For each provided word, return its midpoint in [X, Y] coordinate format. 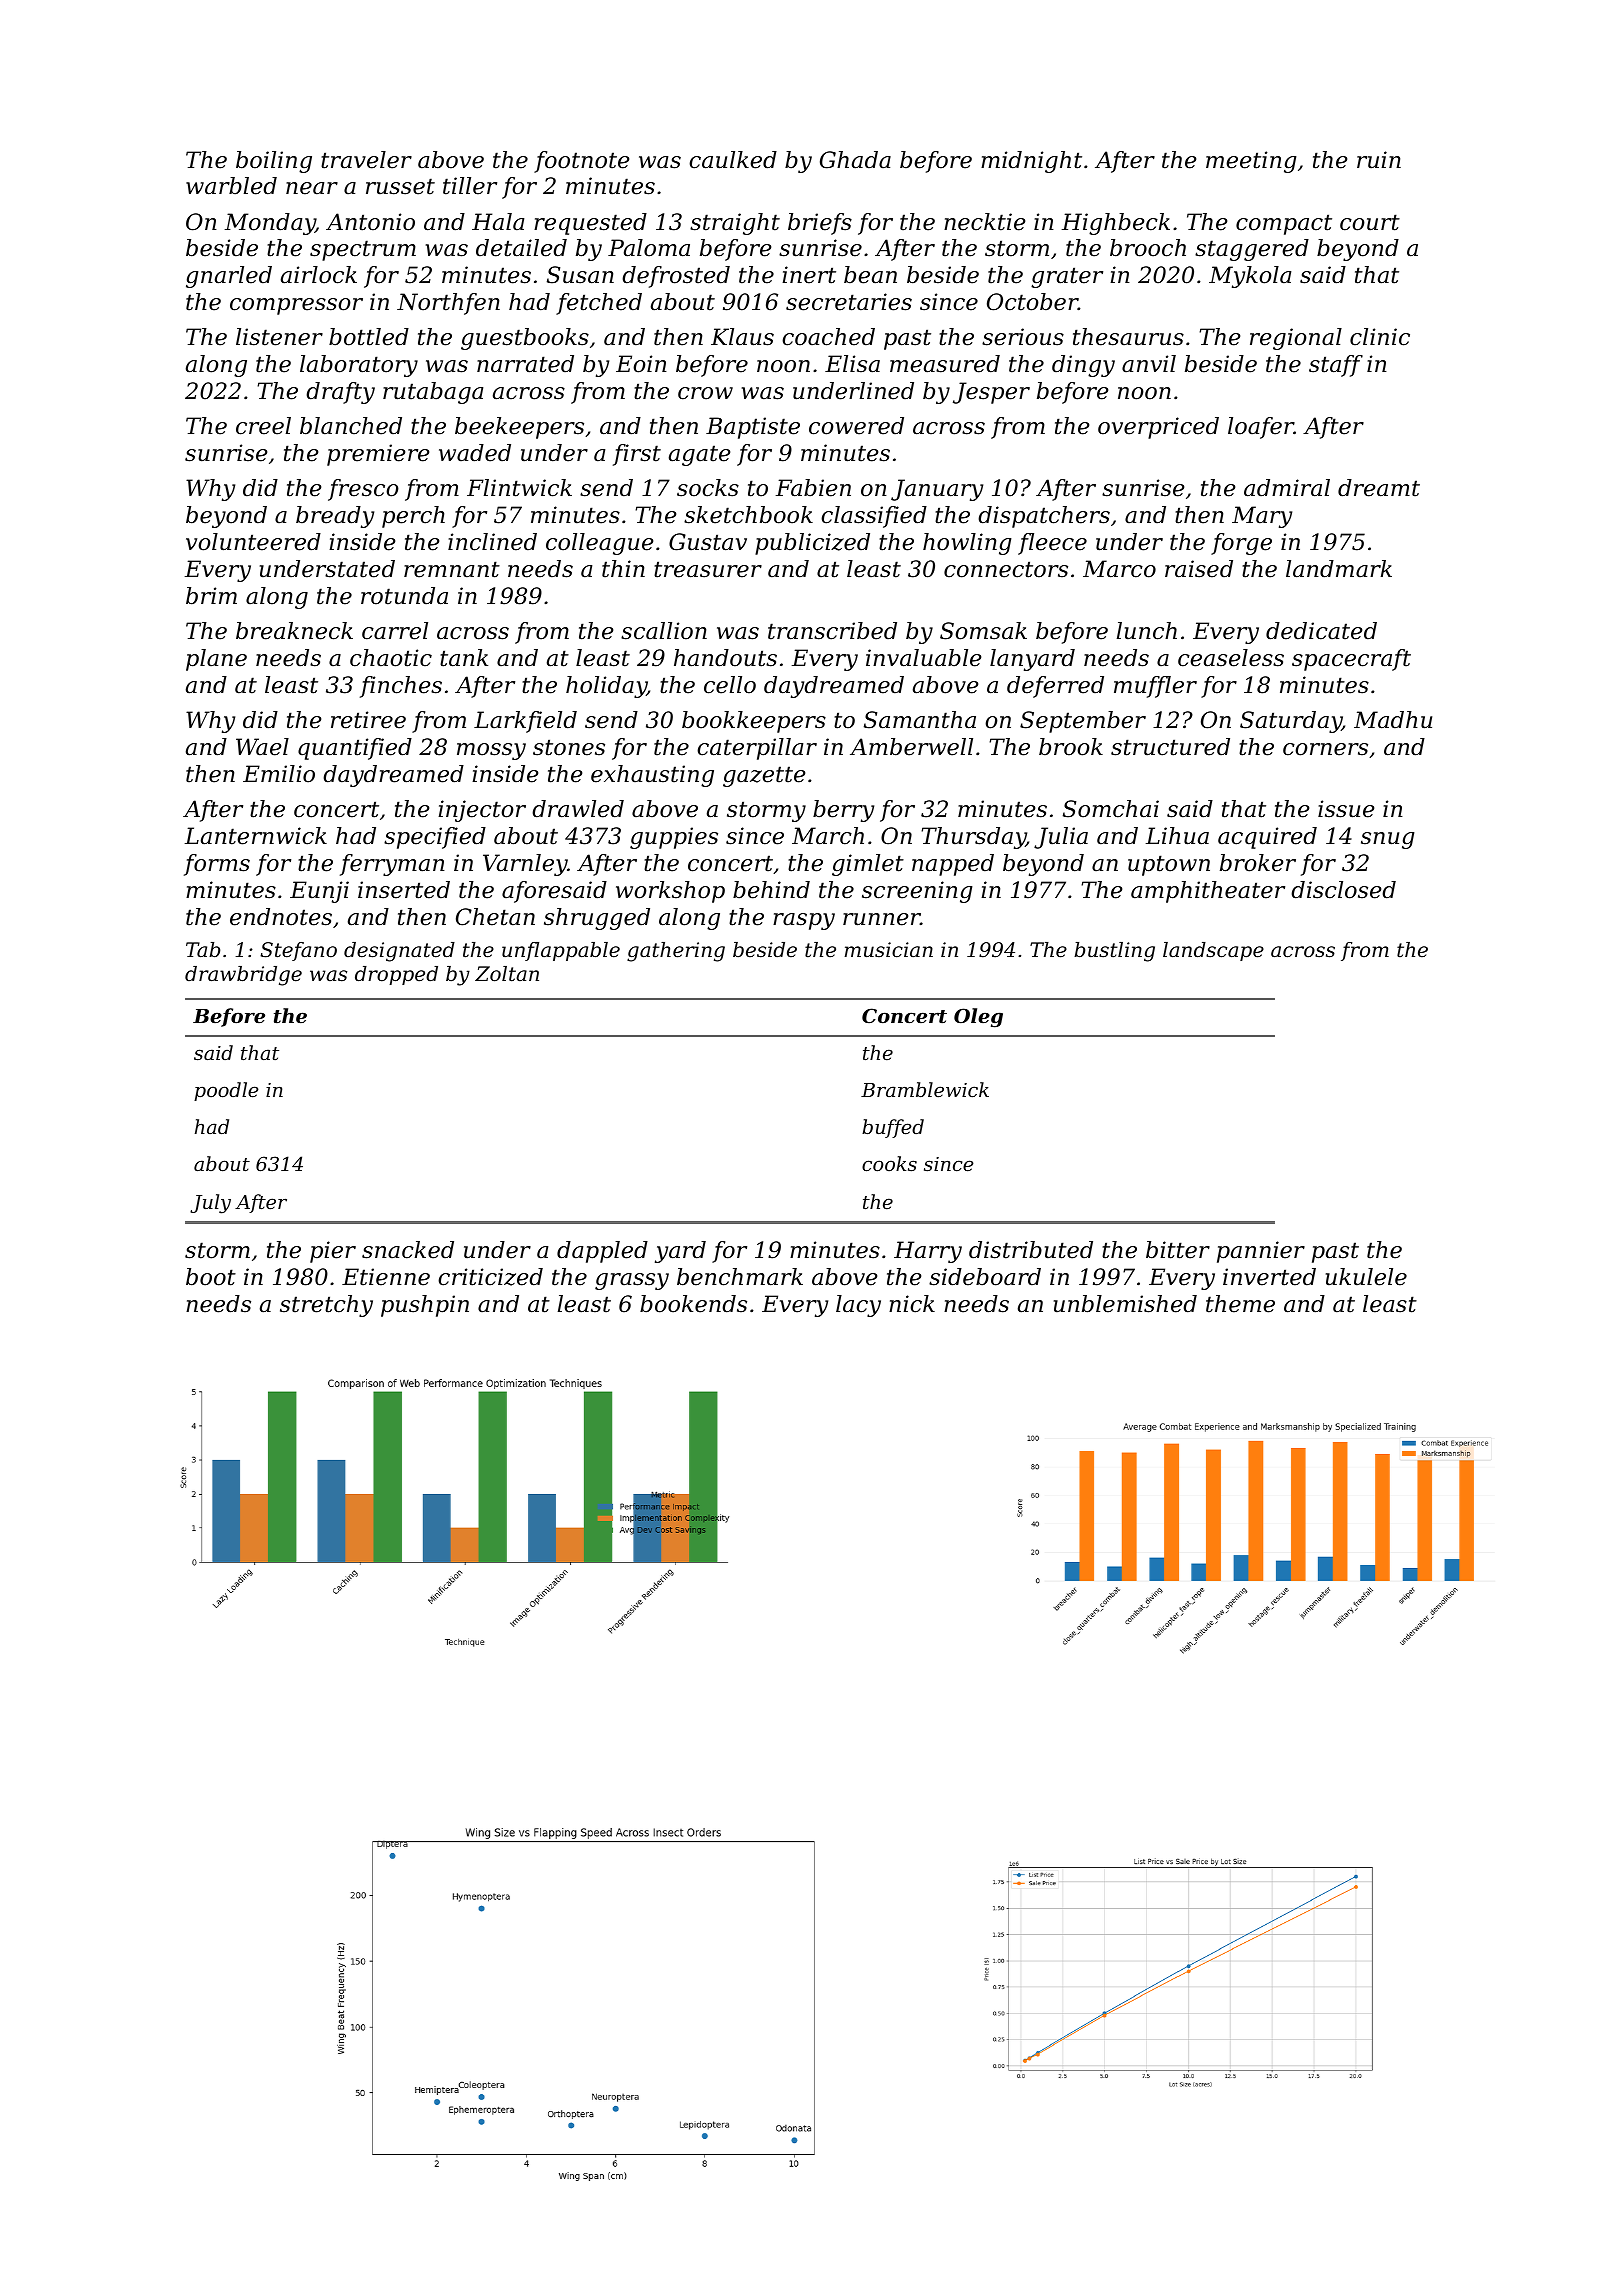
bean [870, 275]
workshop [670, 892]
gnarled [229, 277]
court [1370, 222]
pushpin [425, 1306]
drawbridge [243, 976]
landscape [1213, 951]
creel [263, 426]
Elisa [852, 364]
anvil [1149, 364]
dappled [602, 1252]
